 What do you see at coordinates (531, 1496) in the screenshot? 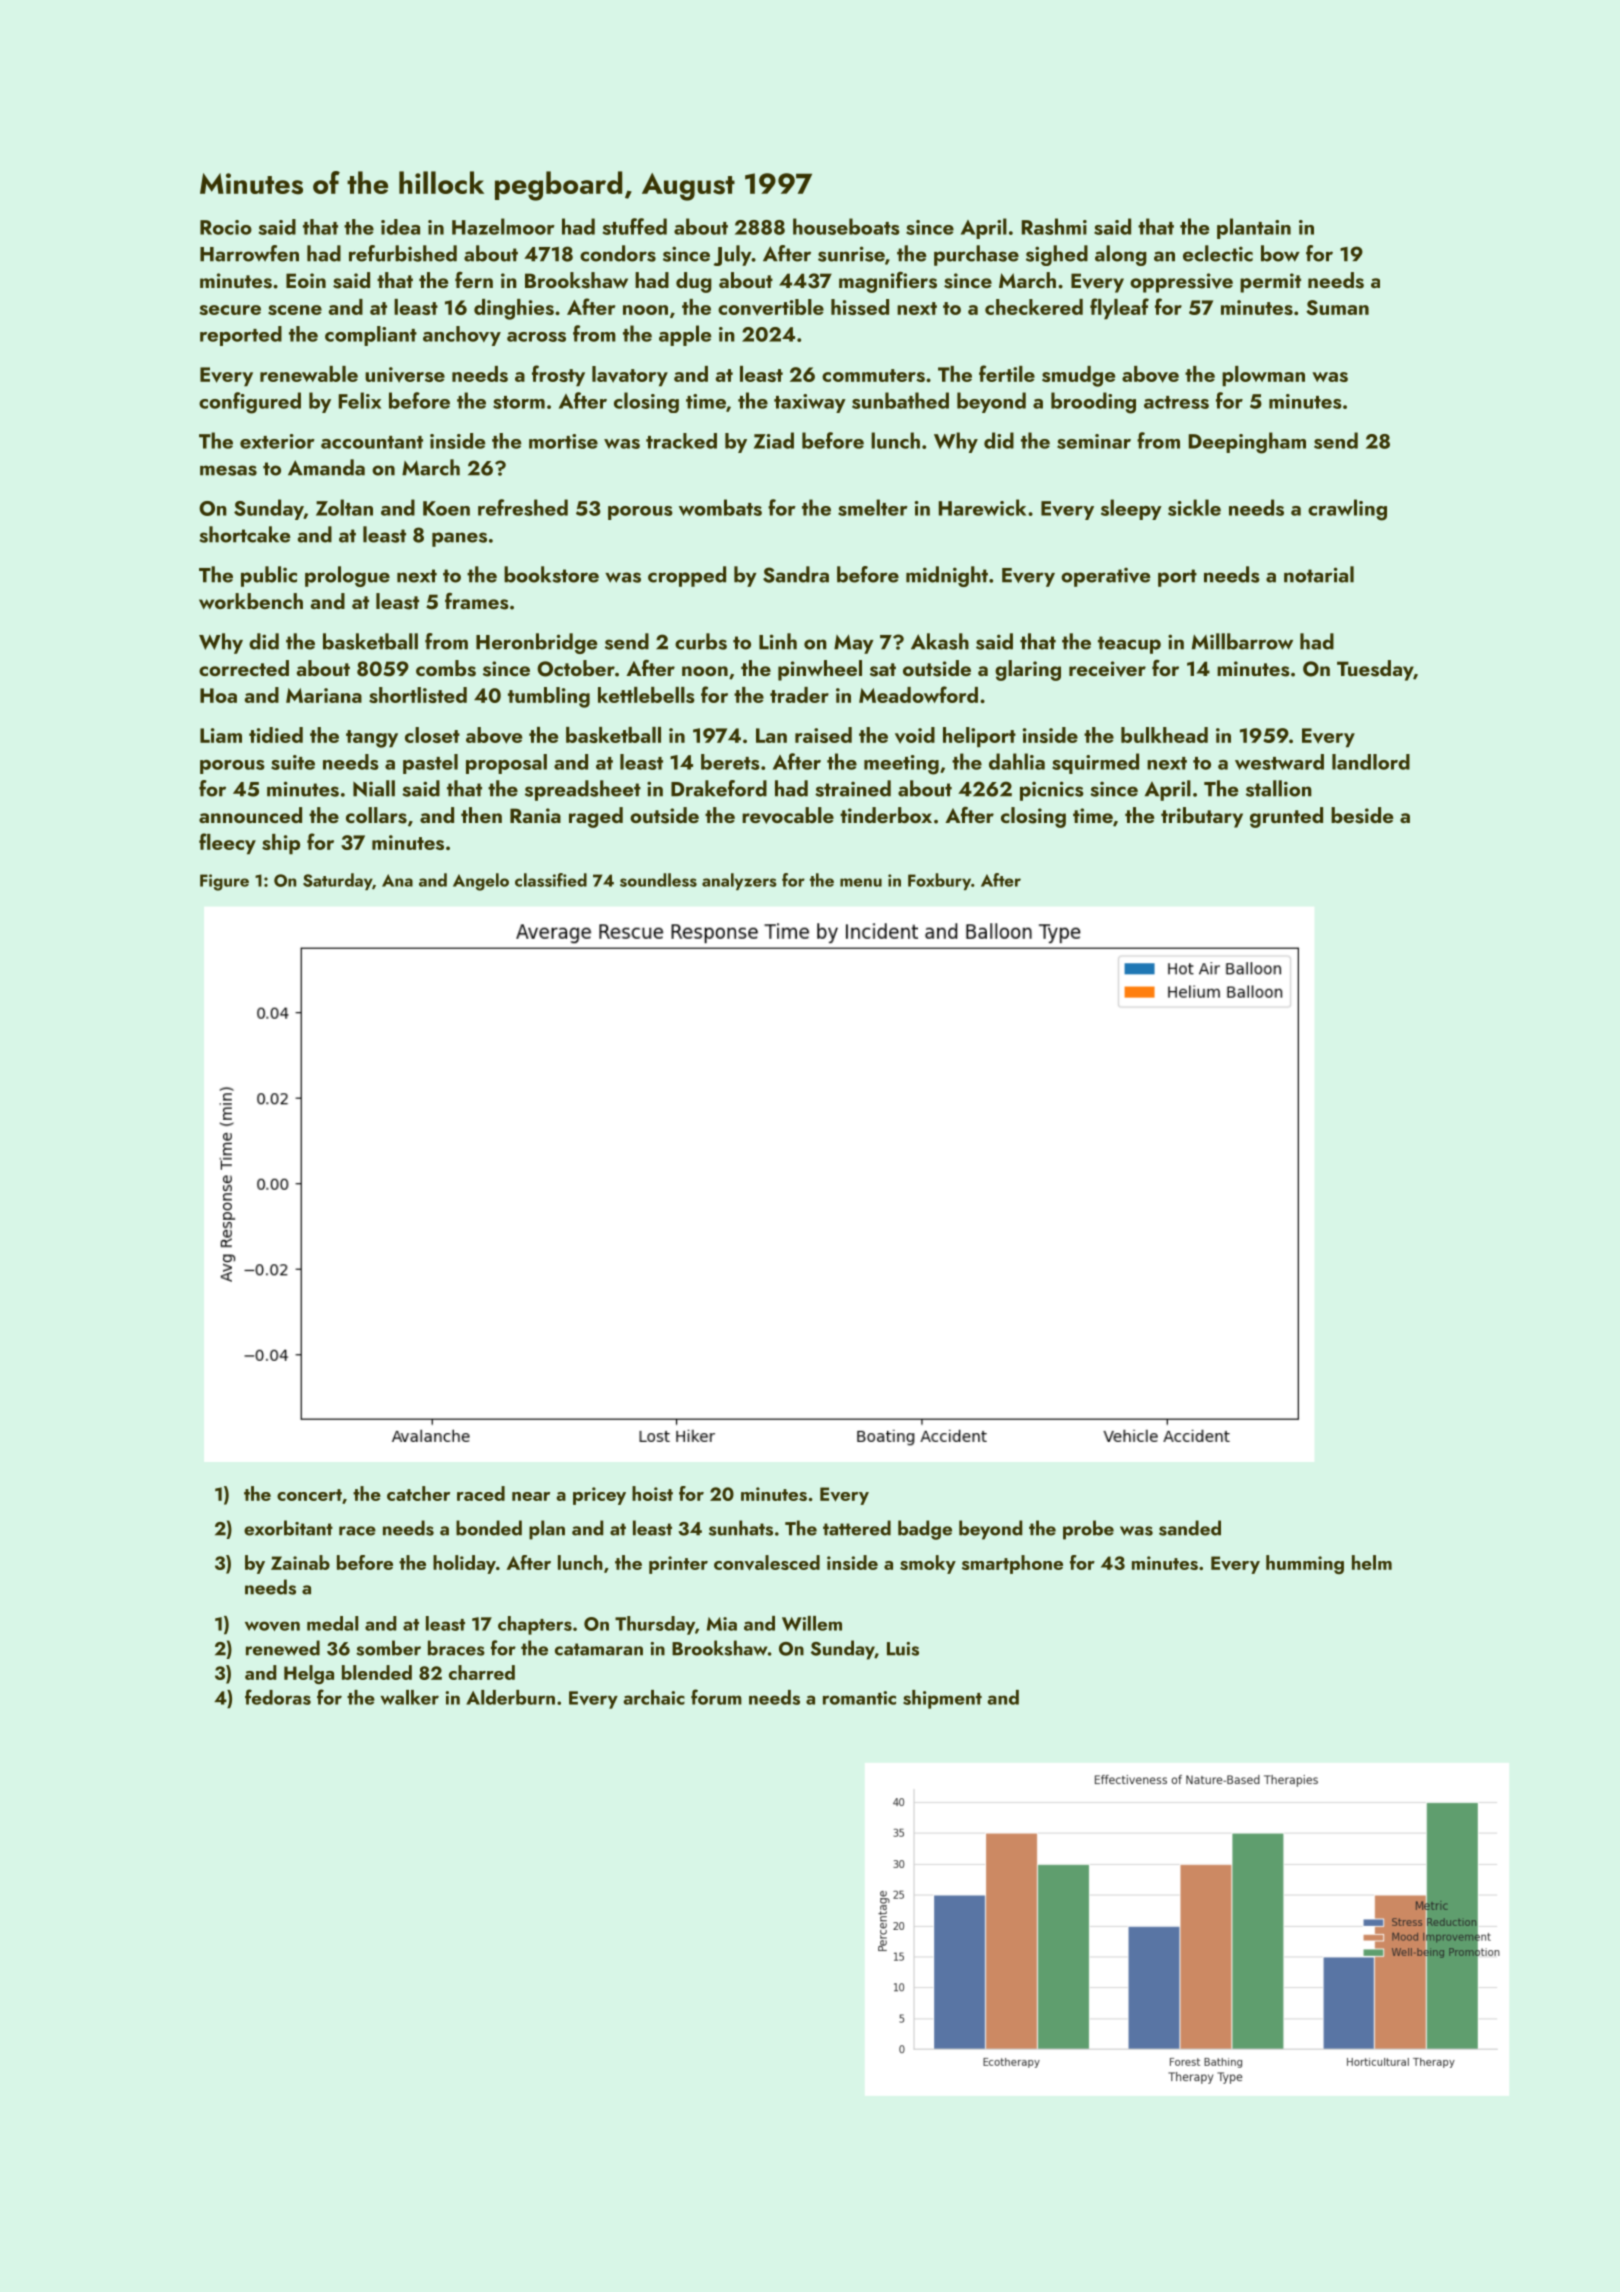
I see `near` at bounding box center [531, 1496].
